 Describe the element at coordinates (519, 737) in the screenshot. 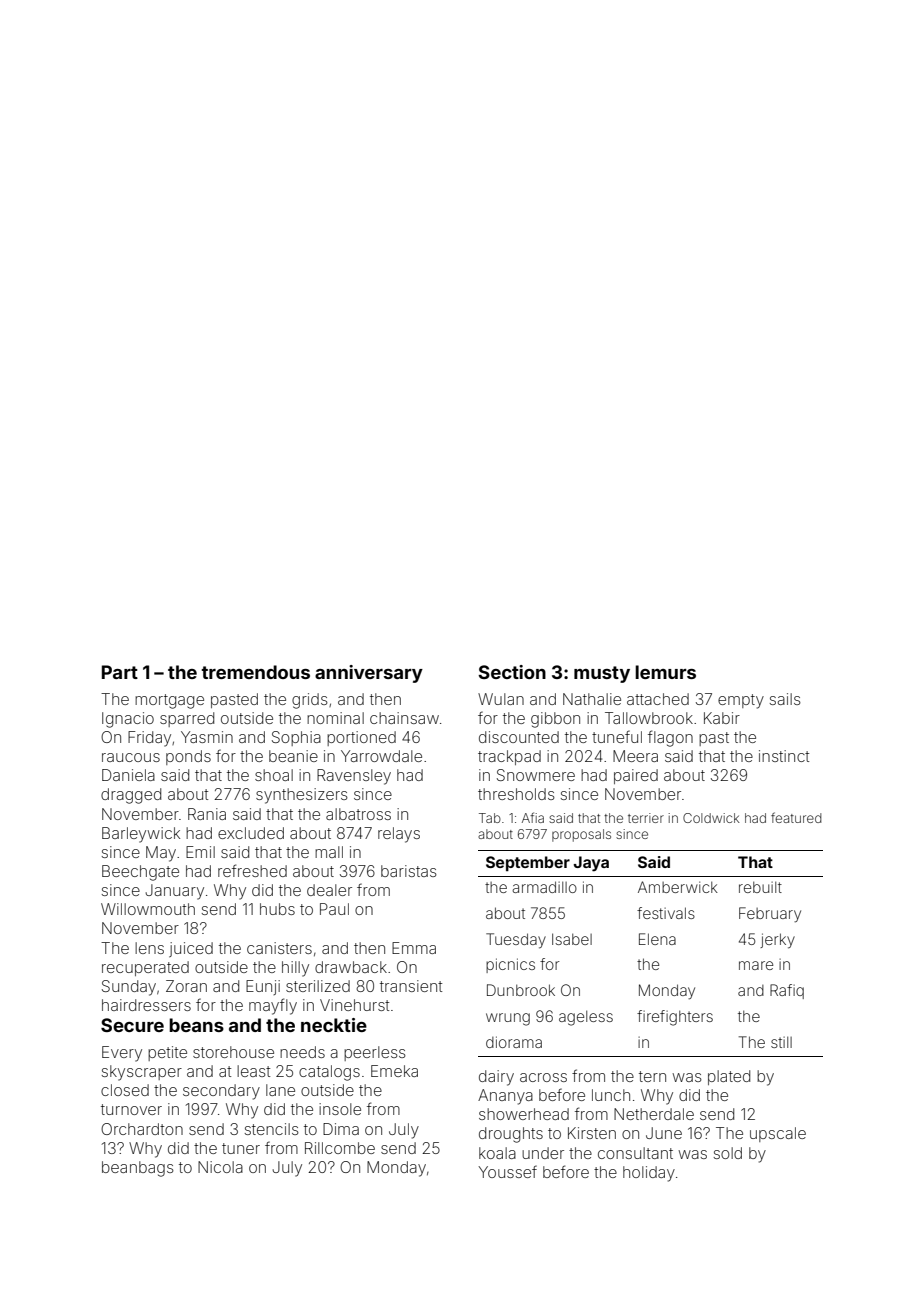

I see `discounted` at that location.
